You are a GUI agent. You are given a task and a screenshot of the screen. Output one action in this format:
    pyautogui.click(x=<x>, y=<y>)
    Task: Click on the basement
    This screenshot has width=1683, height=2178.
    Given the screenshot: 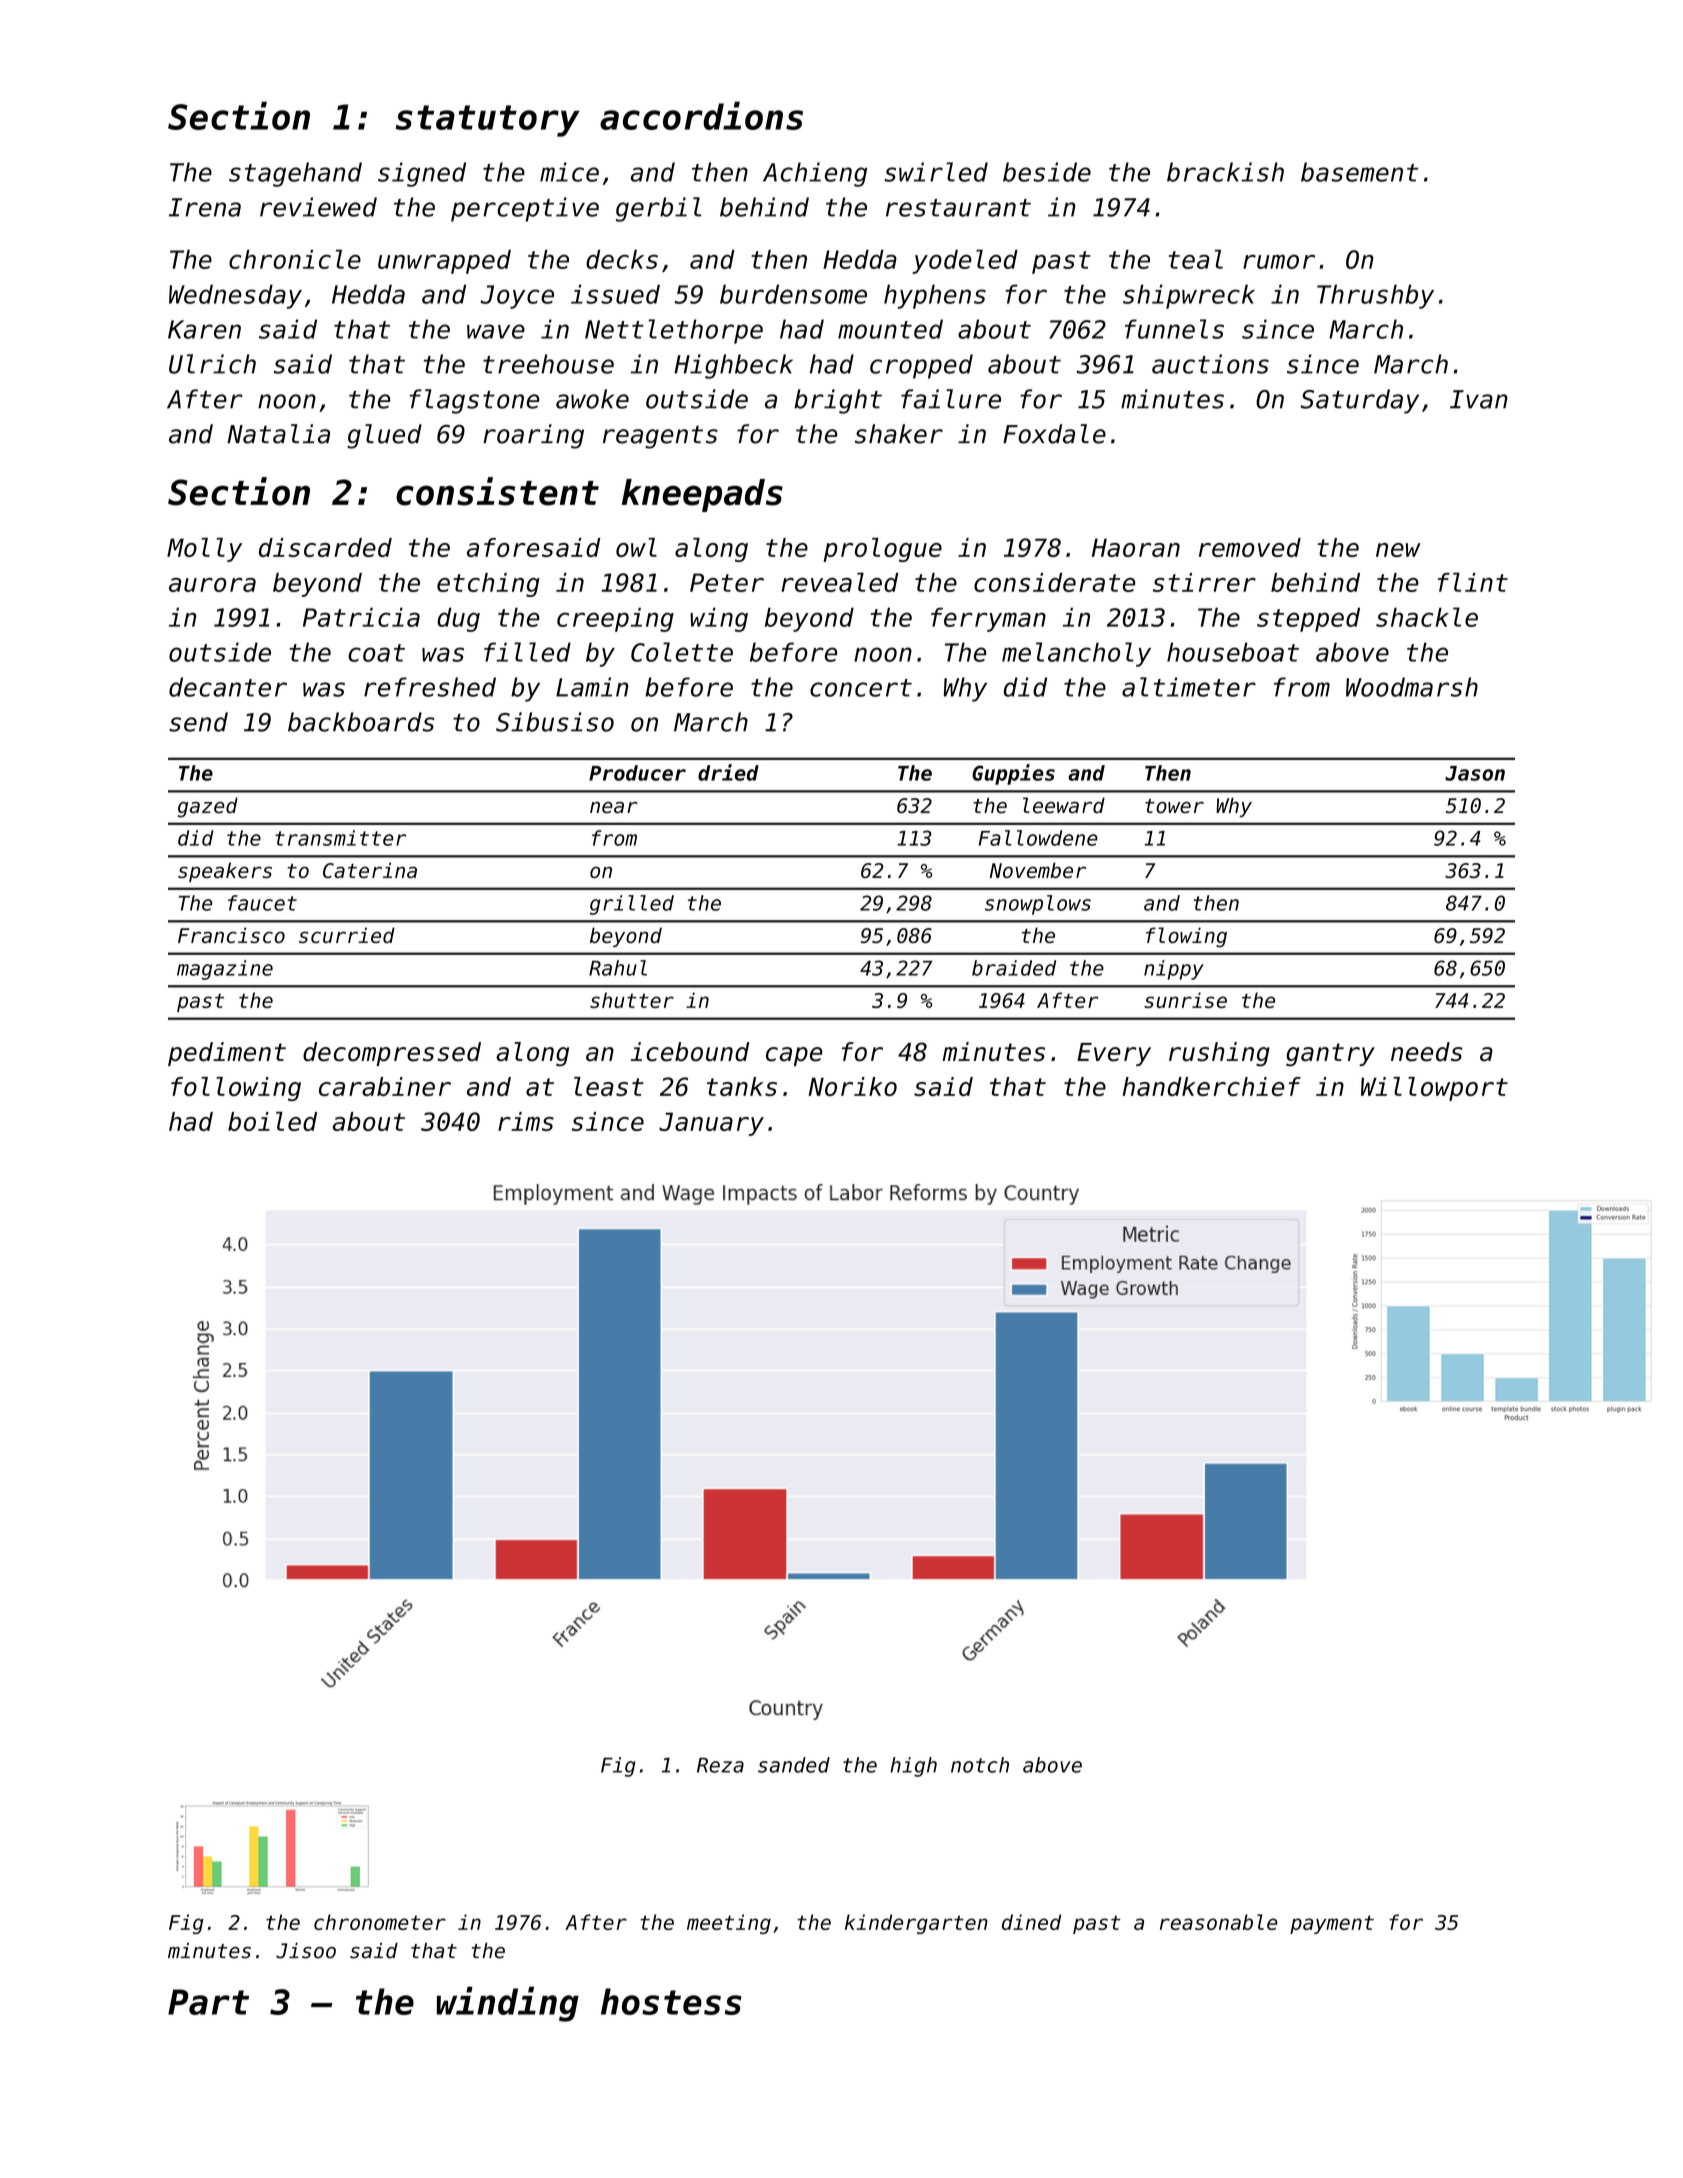 What is the action you would take?
    pyautogui.click(x=1359, y=172)
